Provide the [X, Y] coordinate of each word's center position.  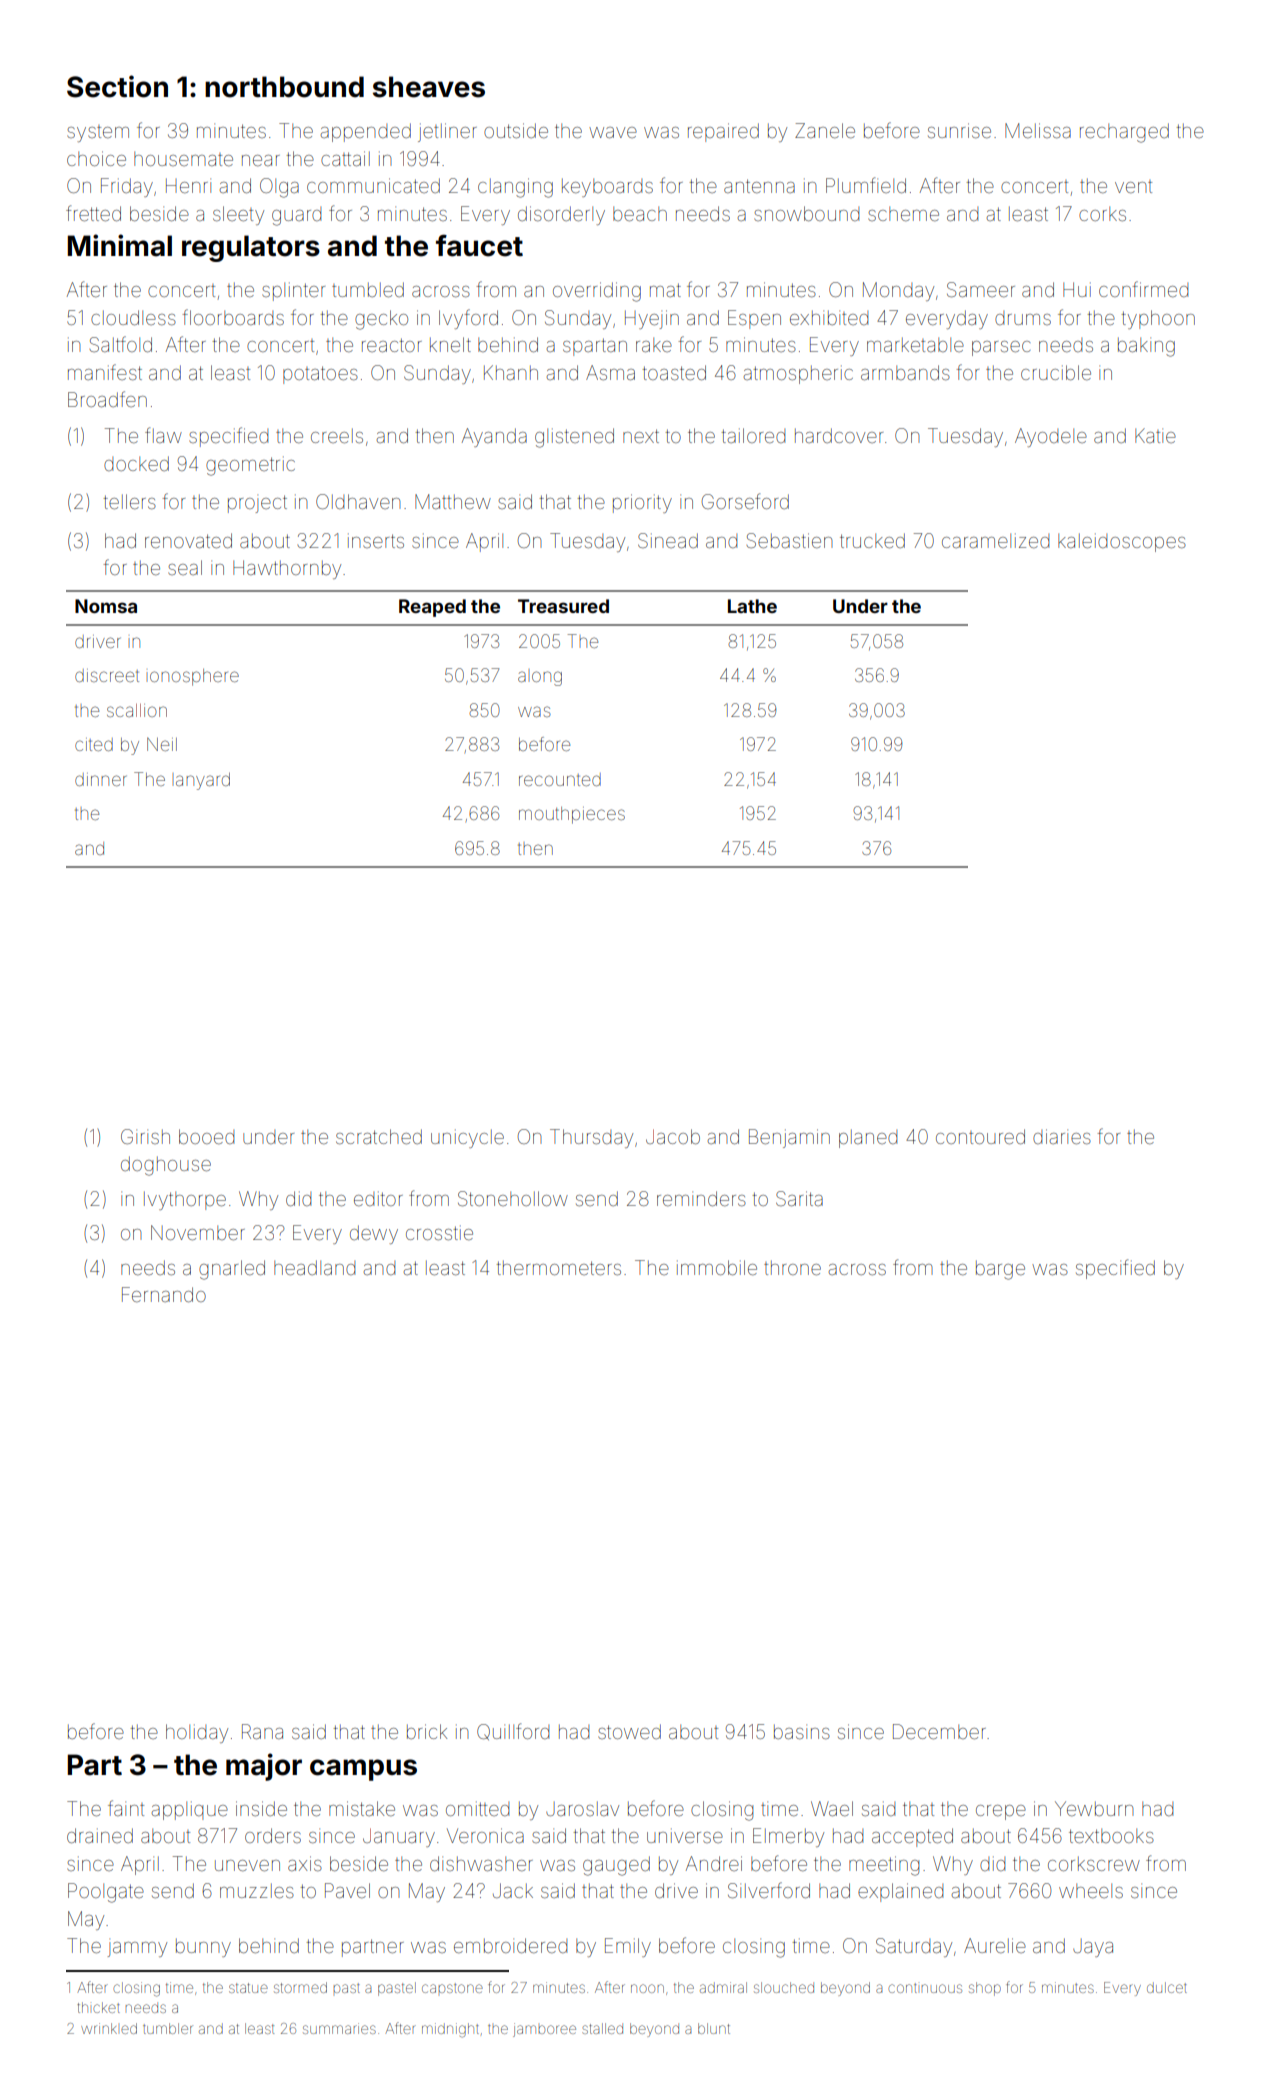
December [939, 1731]
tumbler [168, 2028]
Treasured [563, 606]
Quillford [513, 1731]
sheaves [429, 87]
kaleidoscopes [1122, 542]
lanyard [203, 781]
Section [117, 86]
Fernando [164, 1294]
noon [647, 1988]
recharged [1124, 133]
